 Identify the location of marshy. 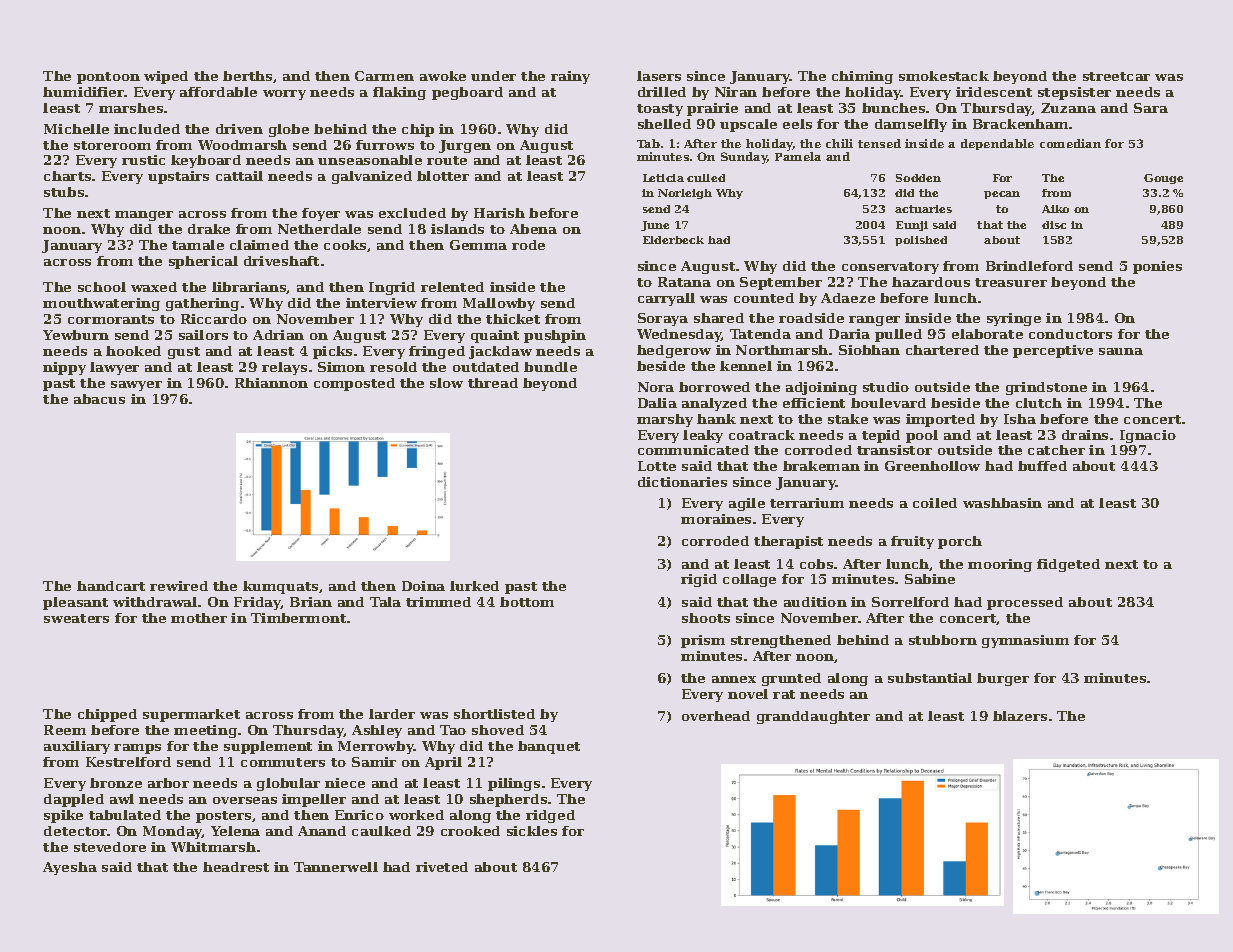
(665, 420).
